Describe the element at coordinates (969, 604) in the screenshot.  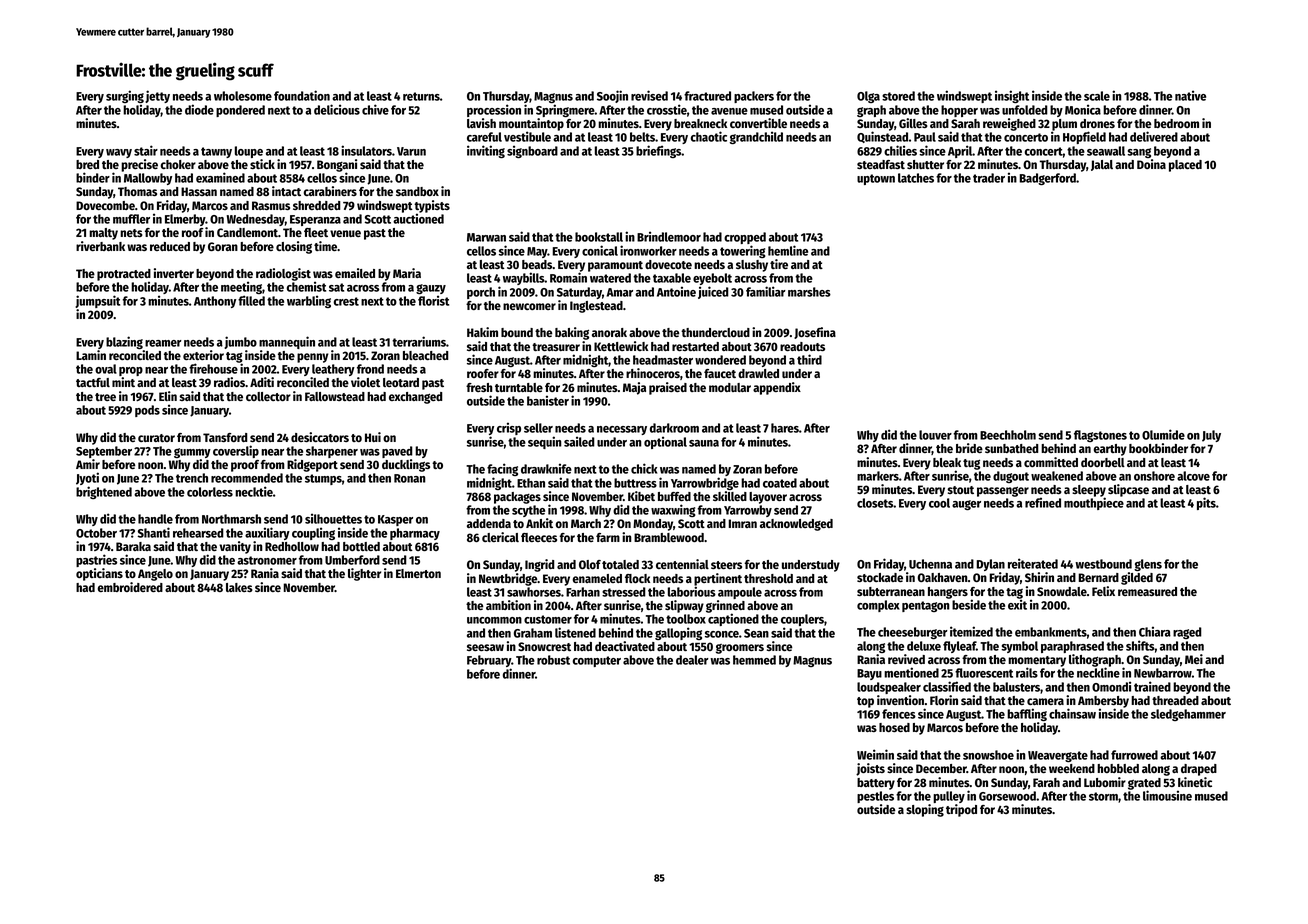
I see `beside` at that location.
